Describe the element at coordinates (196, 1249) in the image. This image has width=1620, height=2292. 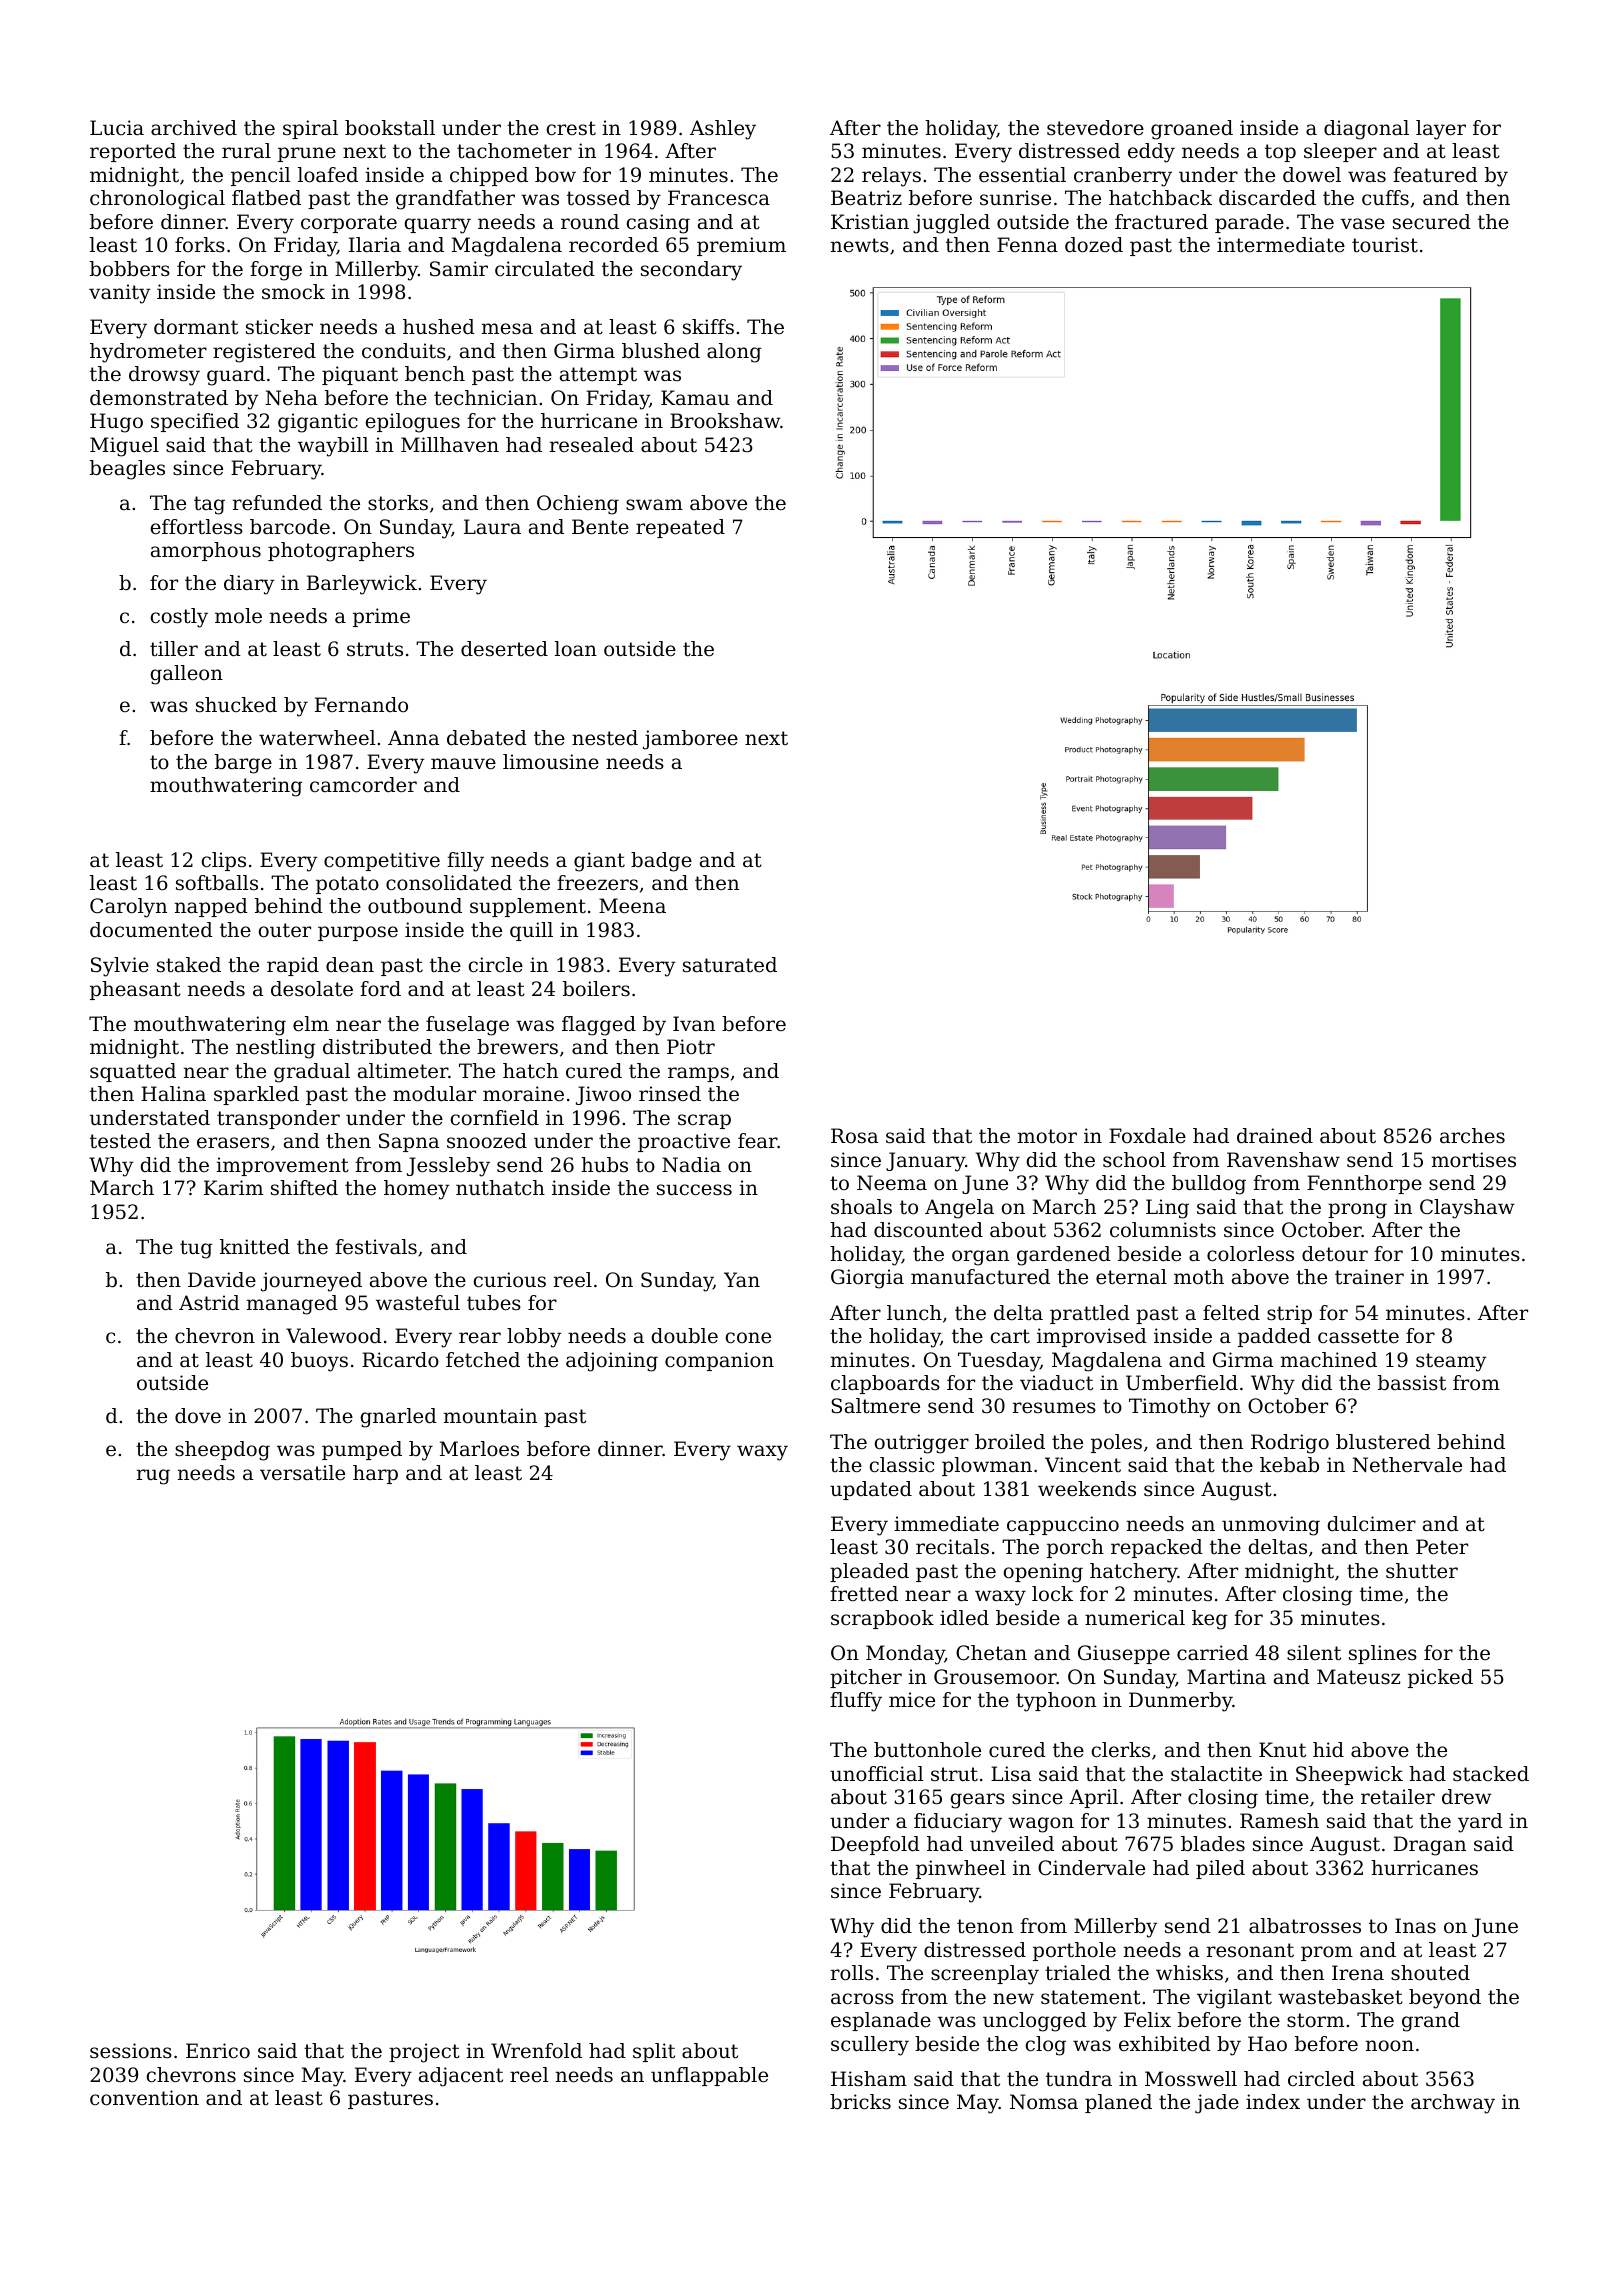
I see `tug` at that location.
